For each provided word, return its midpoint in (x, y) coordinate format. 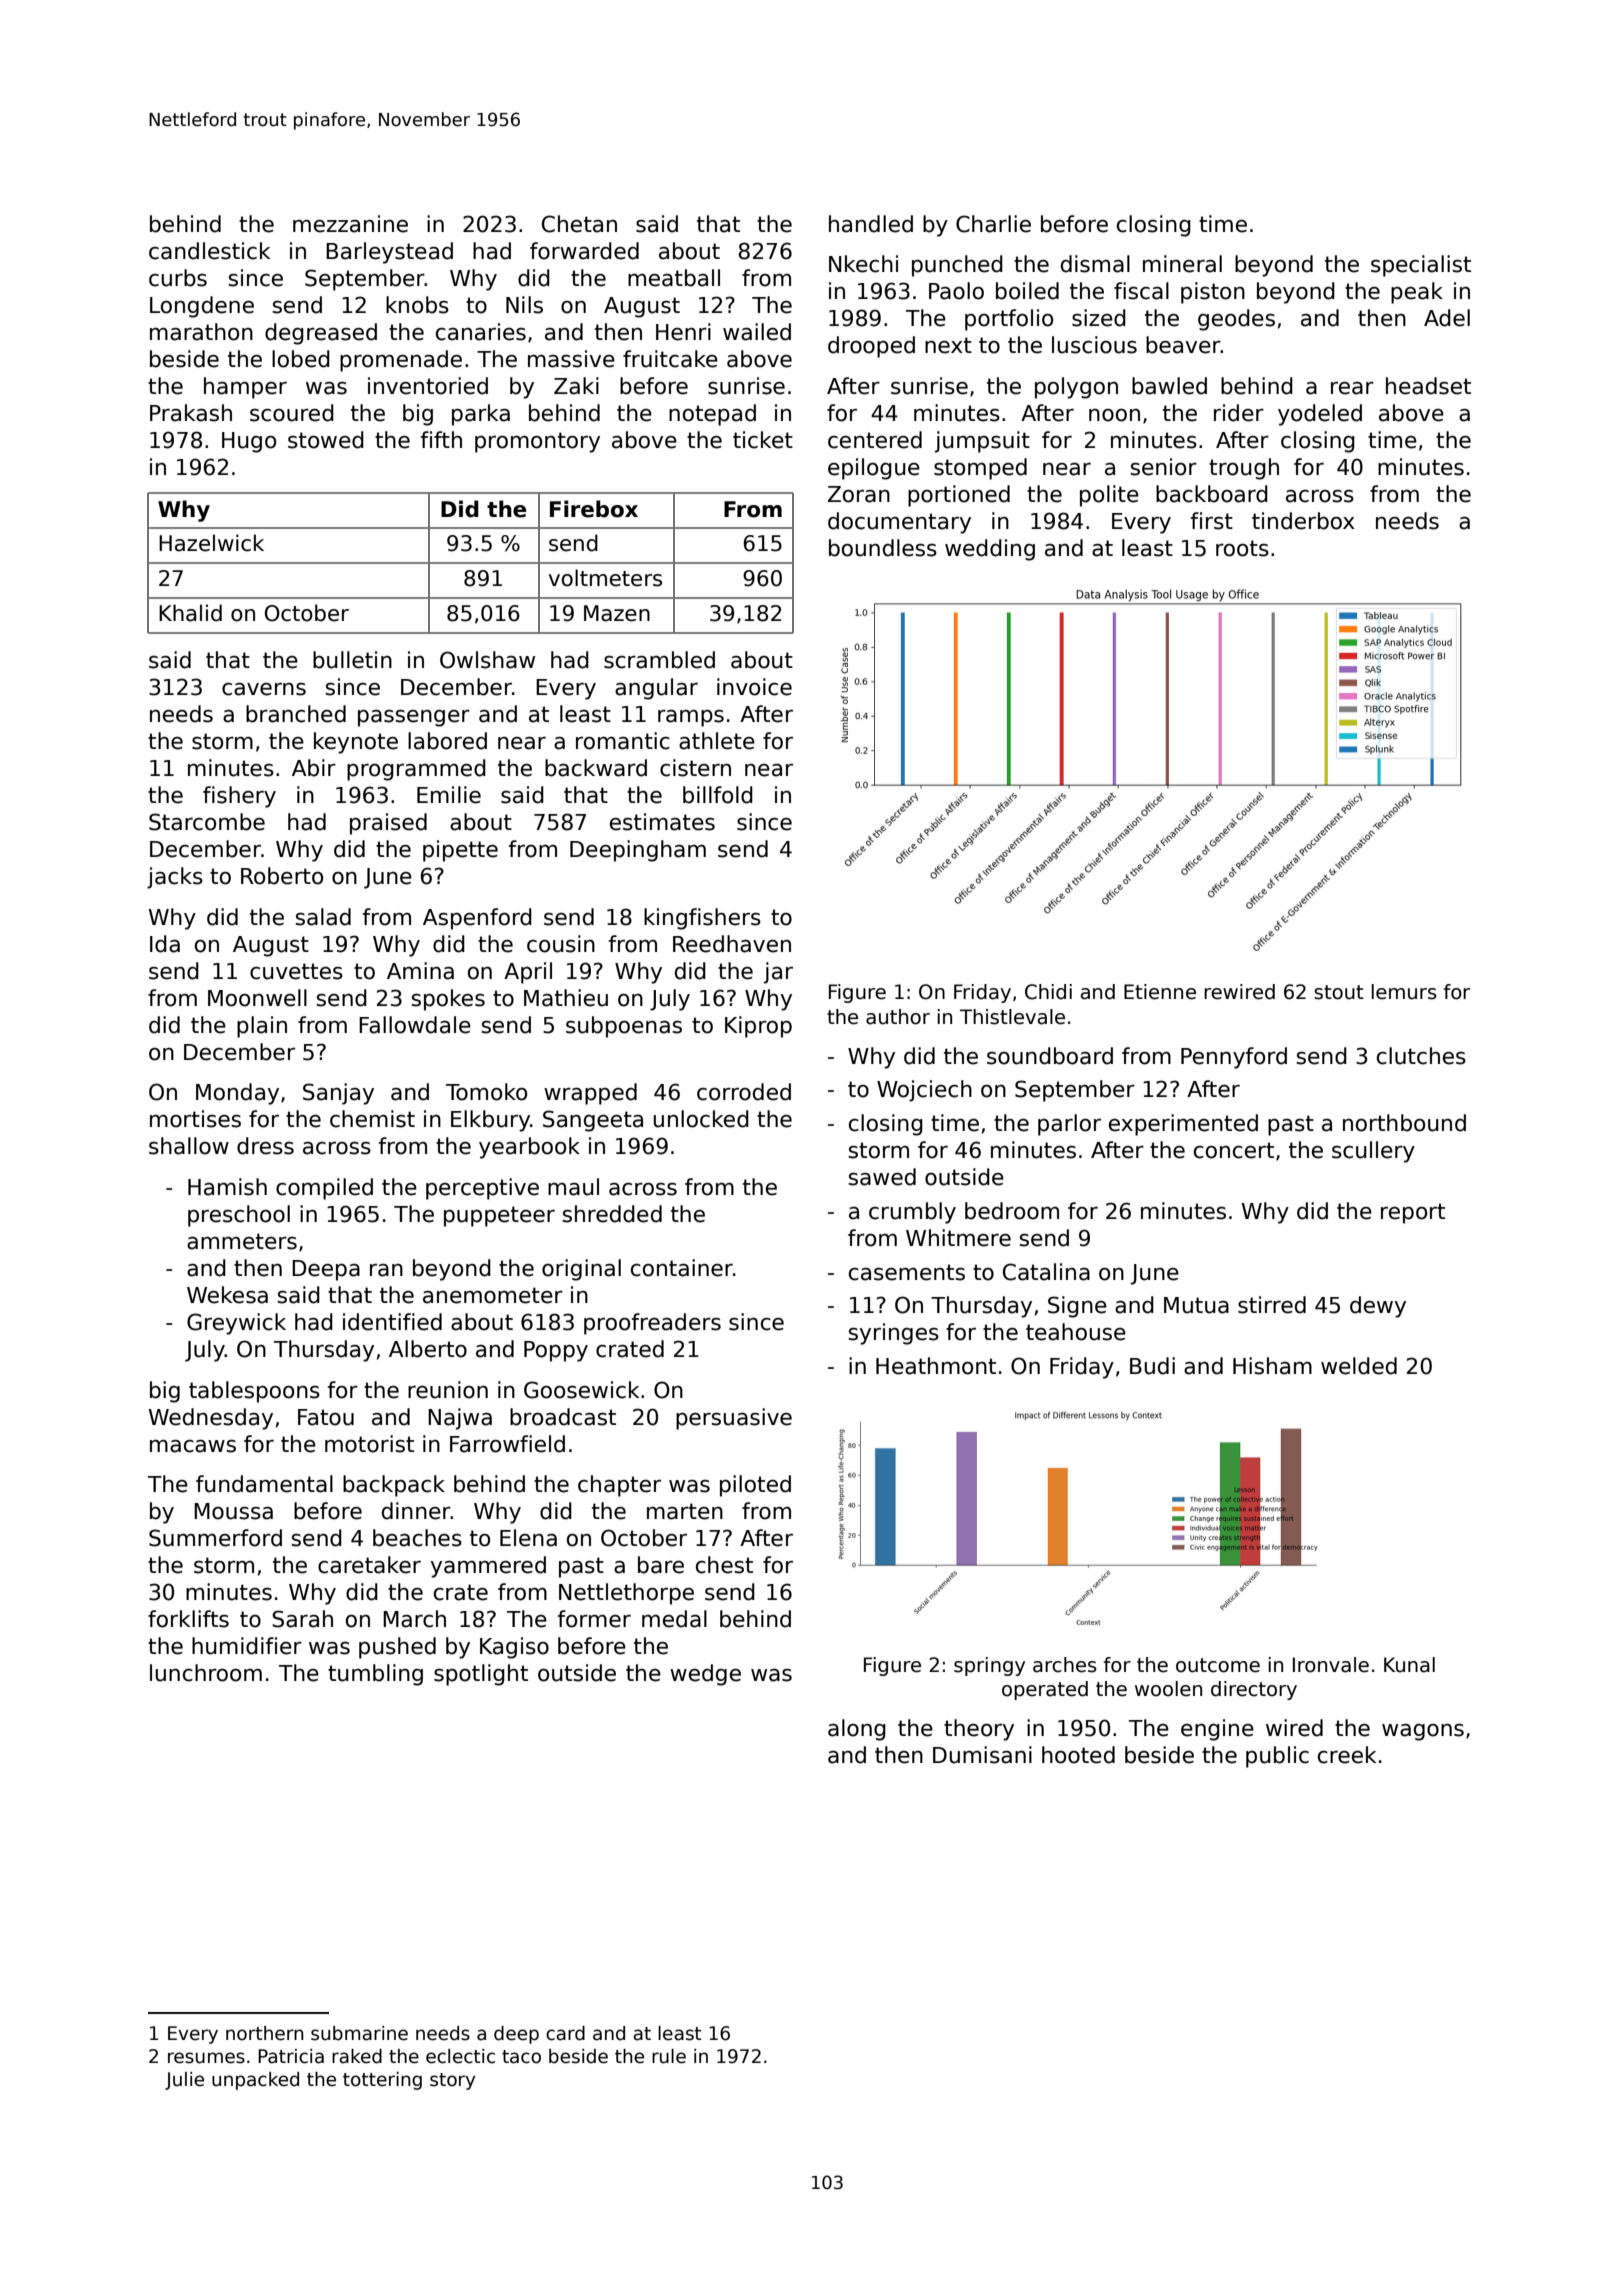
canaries (481, 332)
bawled (1169, 386)
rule (669, 2056)
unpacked (255, 2081)
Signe (1077, 1307)
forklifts (188, 1619)
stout (1339, 992)
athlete (717, 741)
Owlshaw (487, 660)
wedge (705, 1675)
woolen (1168, 1689)
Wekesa (227, 1295)
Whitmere (958, 1238)
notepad (712, 415)
